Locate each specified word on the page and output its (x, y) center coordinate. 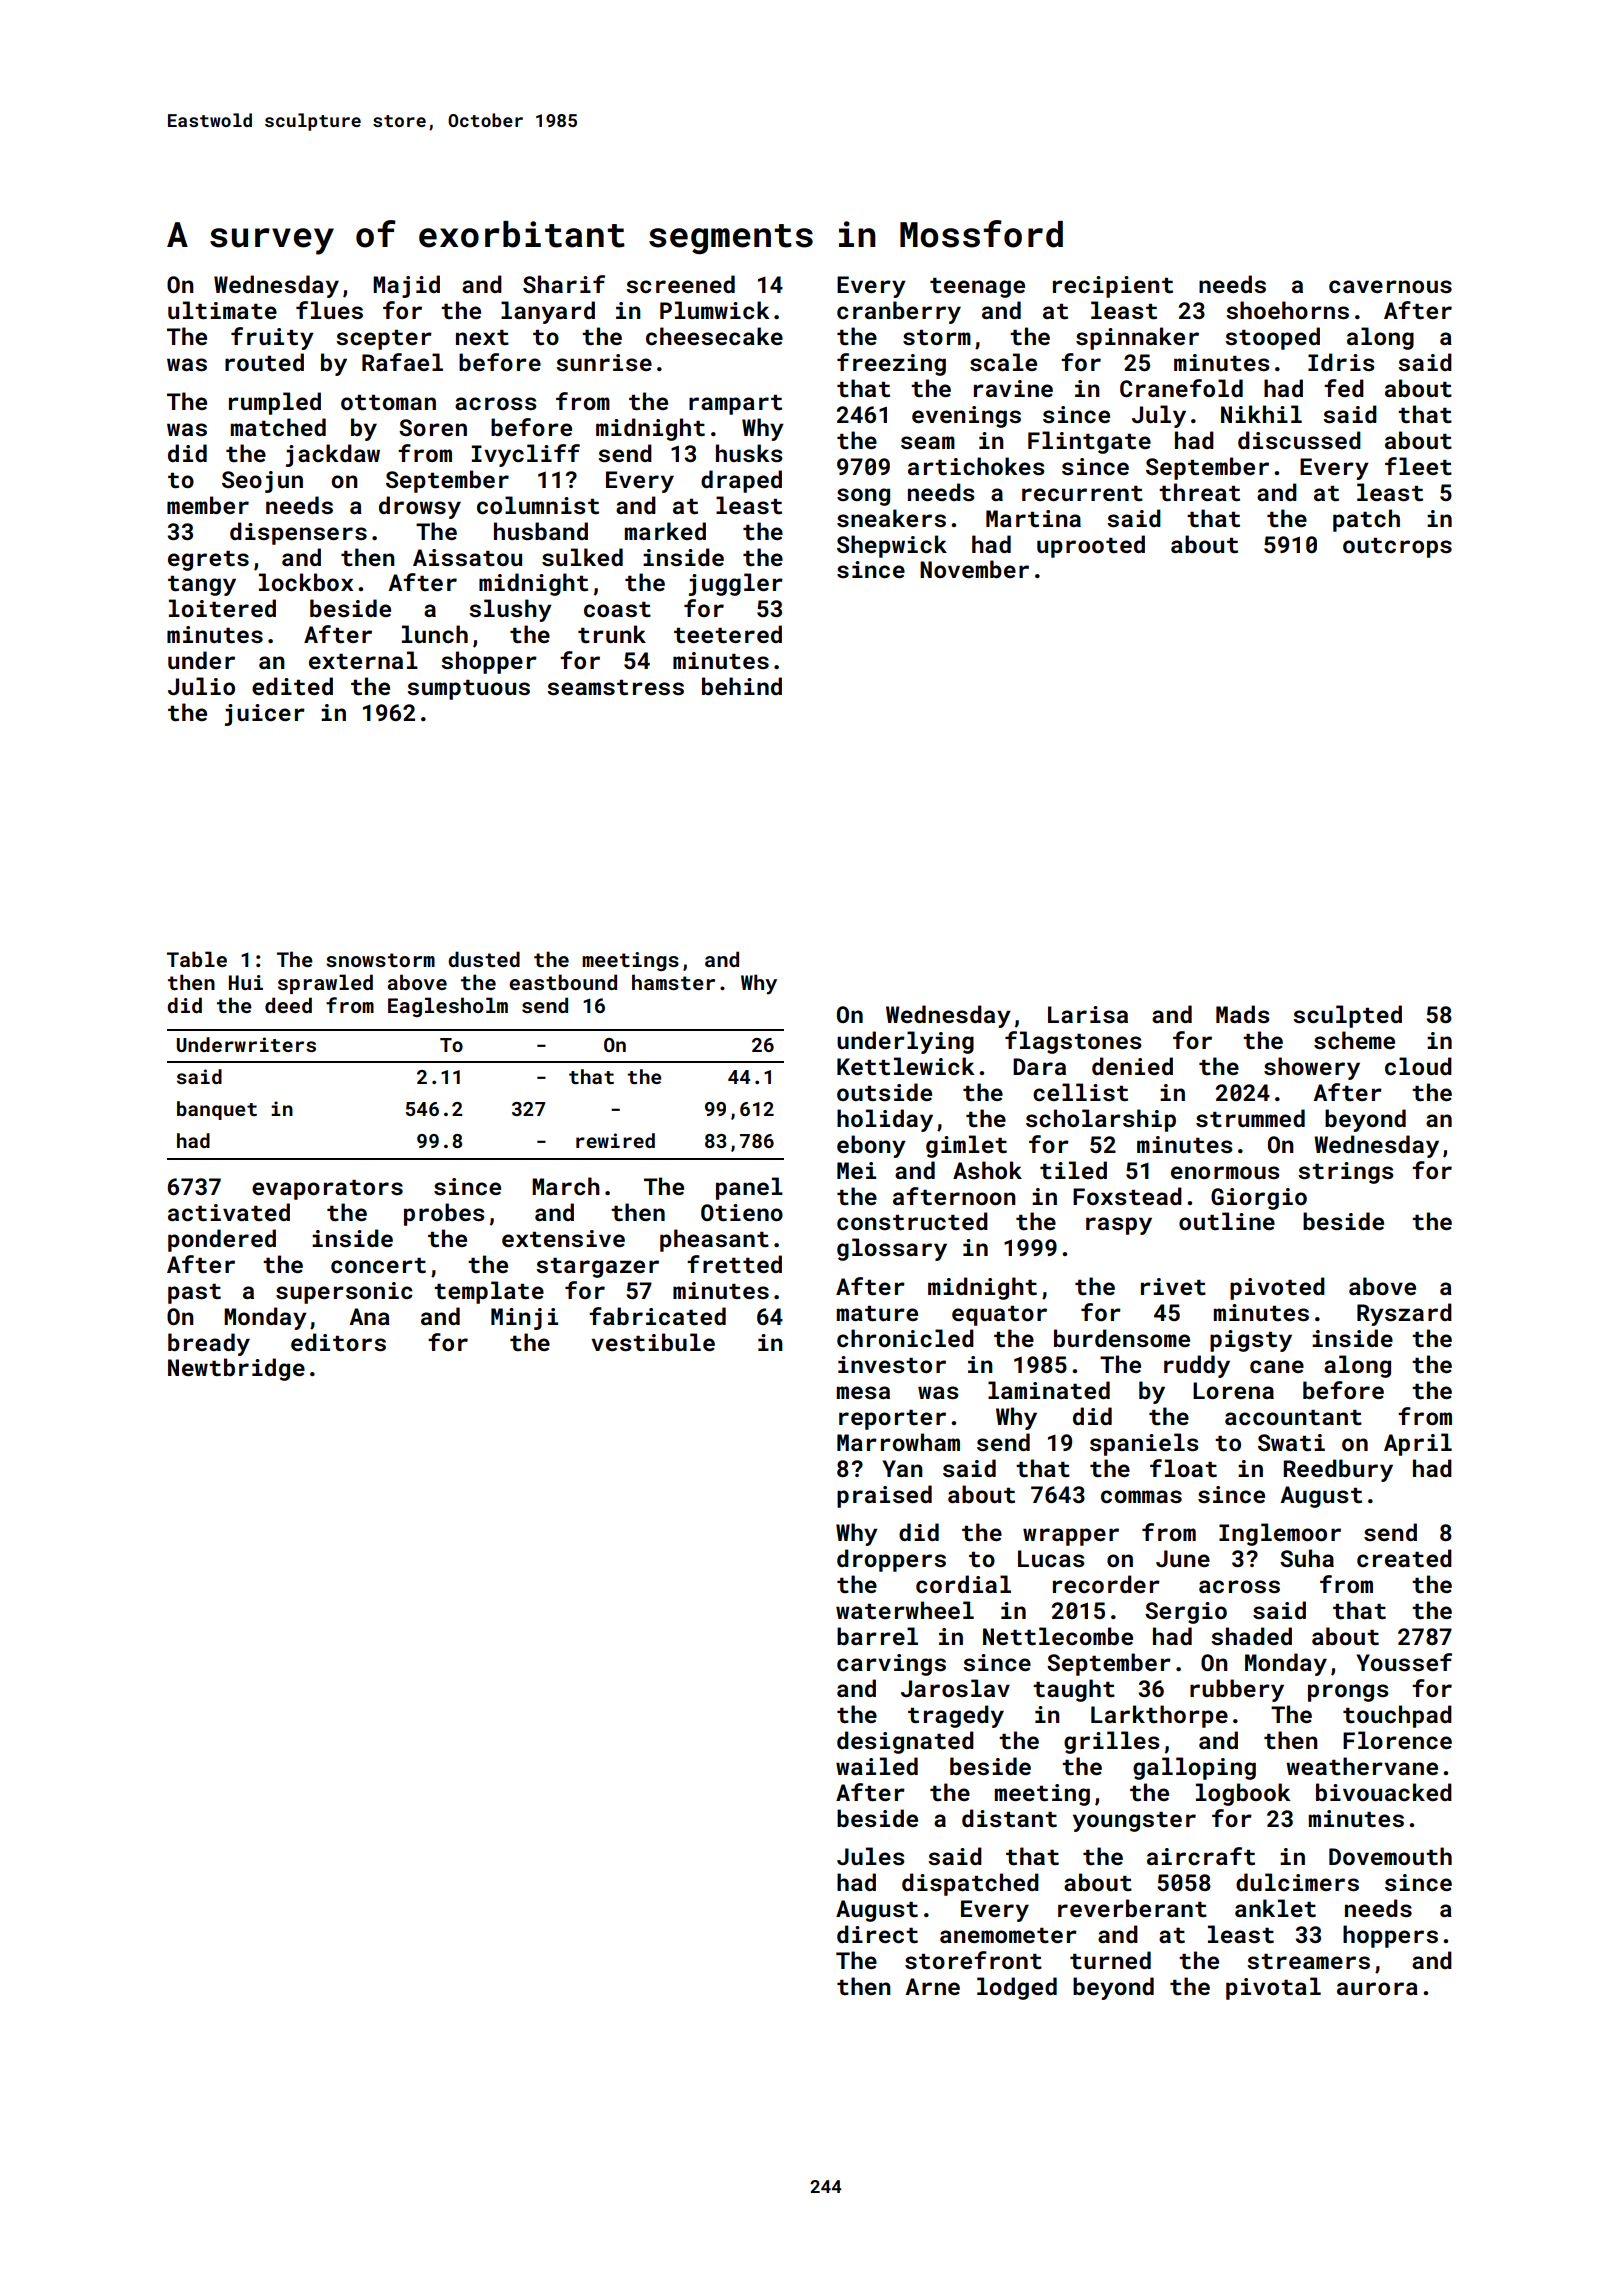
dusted (484, 959)
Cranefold (1181, 388)
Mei (856, 1170)
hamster (673, 982)
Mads (1243, 1014)
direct (877, 1934)
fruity (272, 338)
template (489, 1292)
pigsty (1251, 1341)
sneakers (891, 518)
